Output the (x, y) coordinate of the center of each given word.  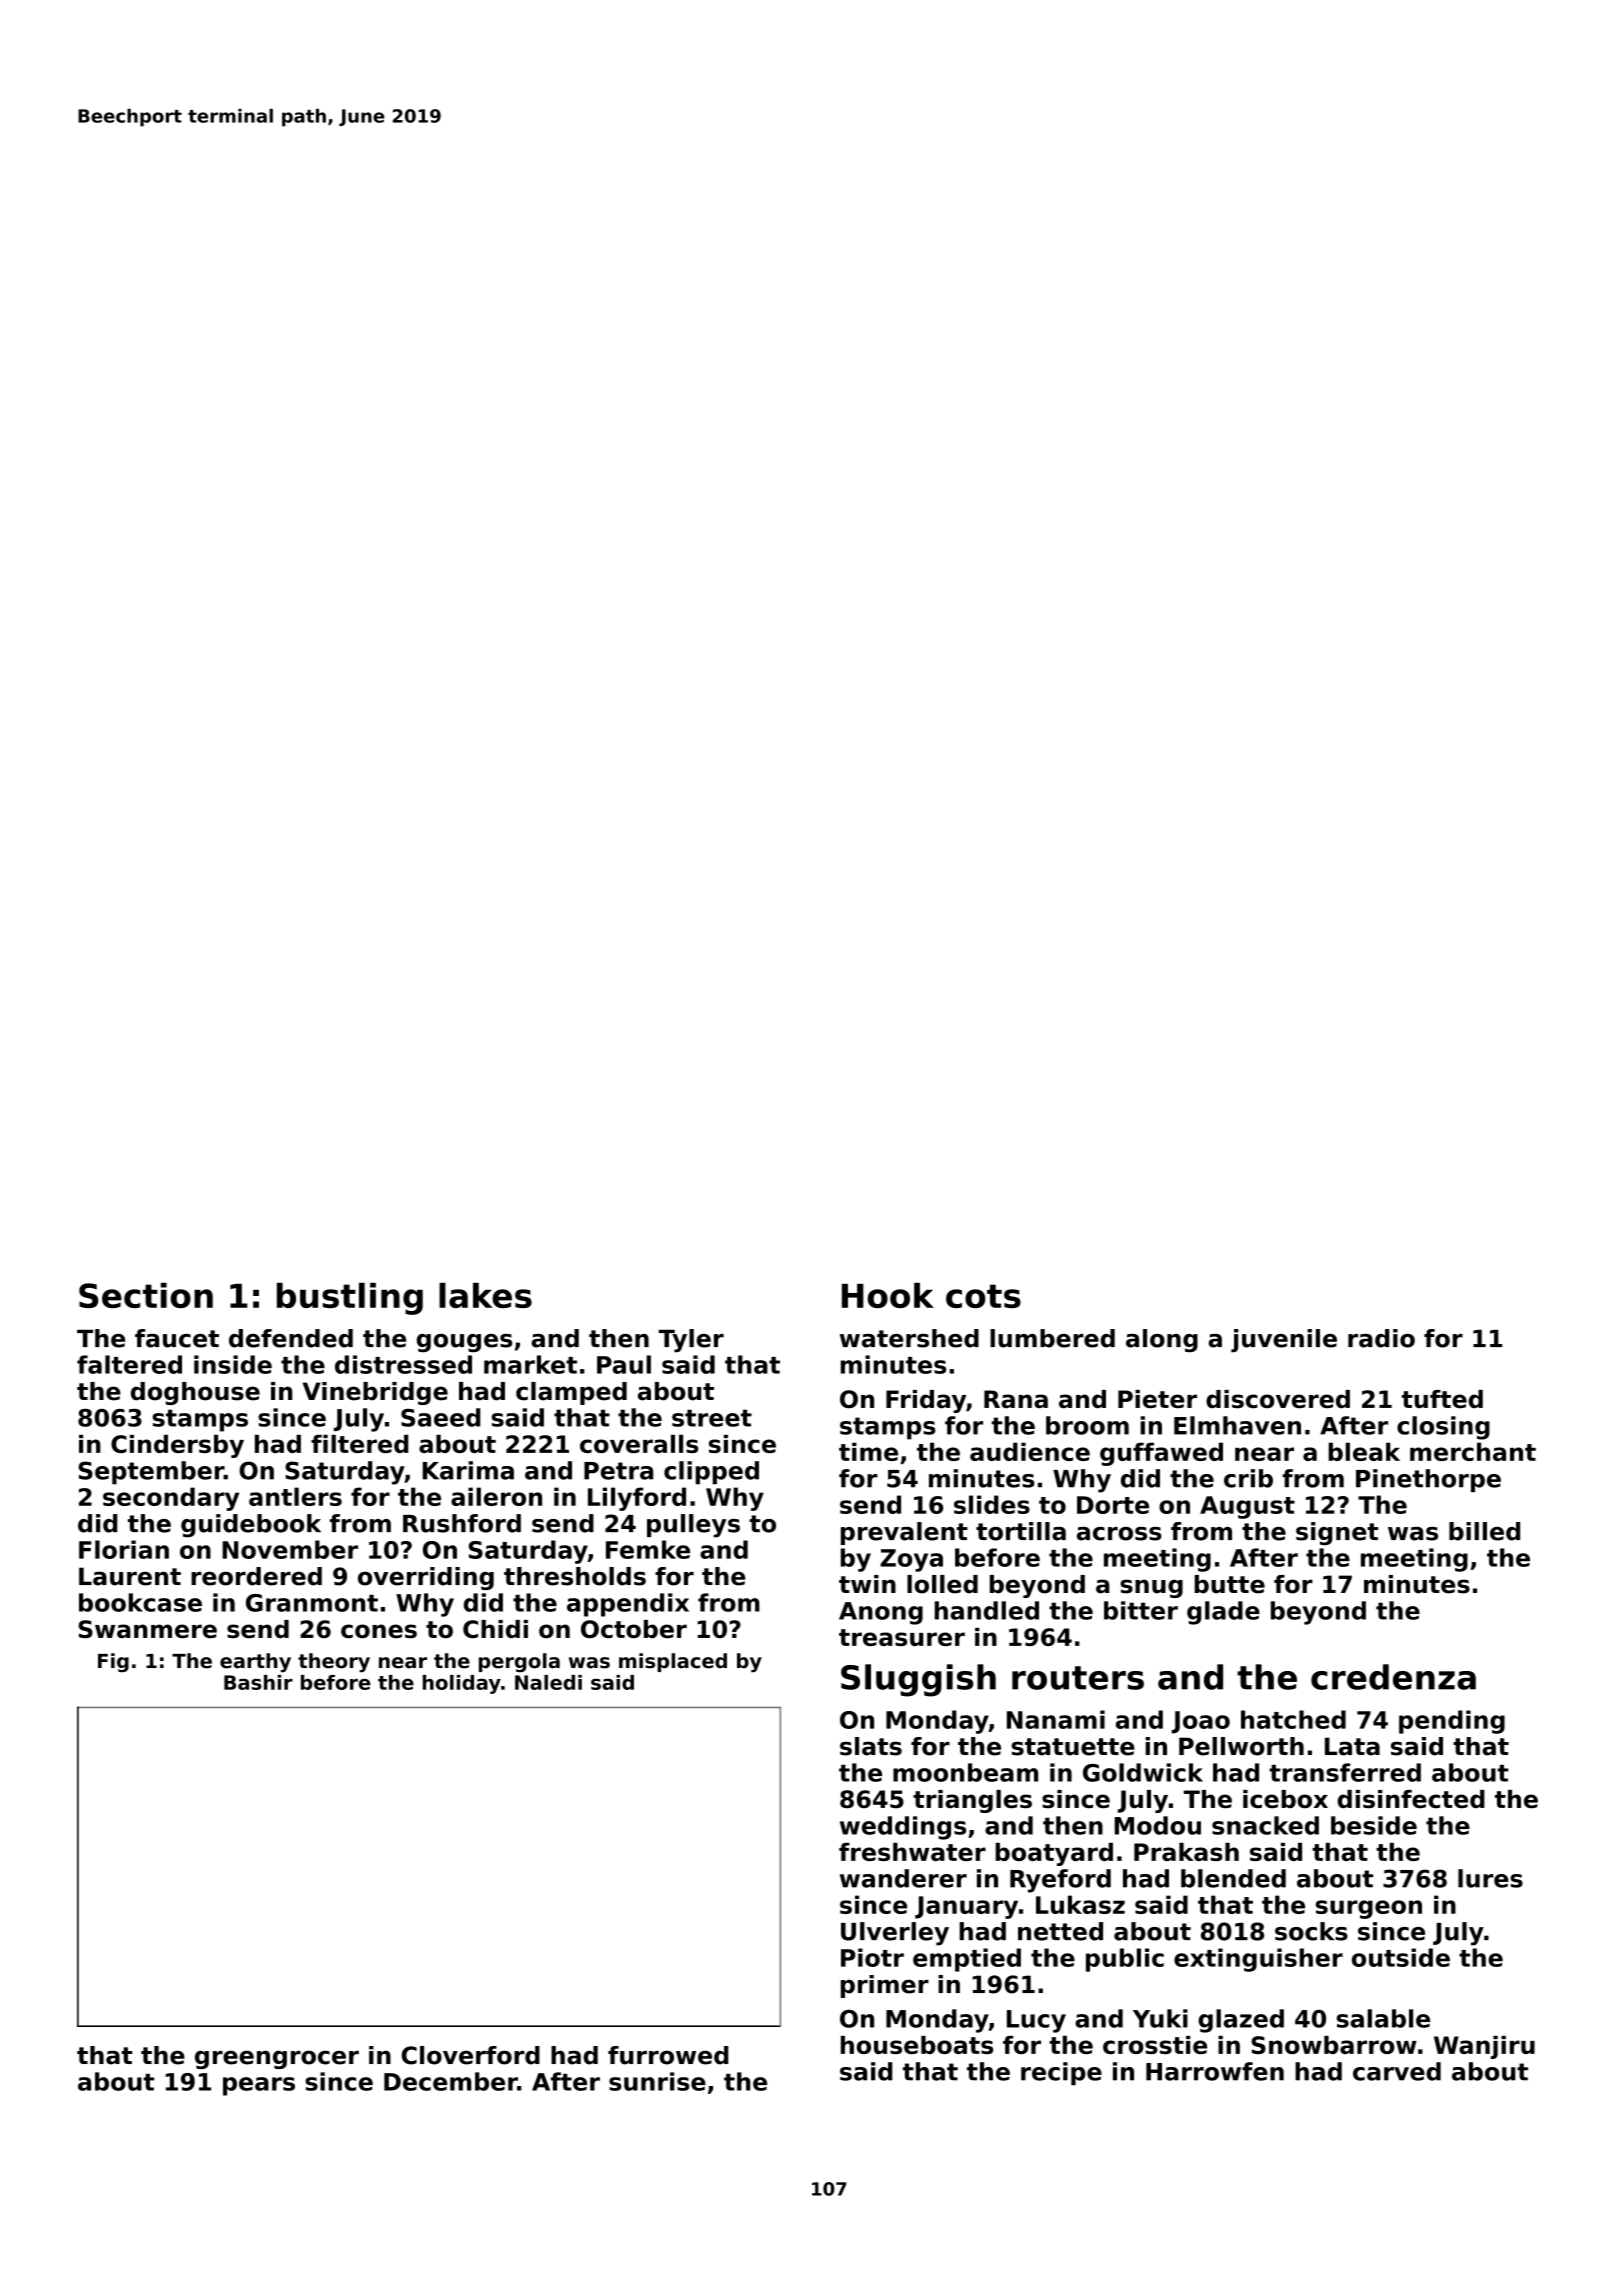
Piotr (872, 1957)
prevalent (904, 1533)
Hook (888, 1295)
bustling (350, 1299)
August (1247, 1507)
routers (1078, 1678)
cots (983, 1296)
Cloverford (471, 2055)
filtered (359, 1444)
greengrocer (277, 2059)
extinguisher (1258, 1960)
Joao (1200, 1722)
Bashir (258, 1682)
